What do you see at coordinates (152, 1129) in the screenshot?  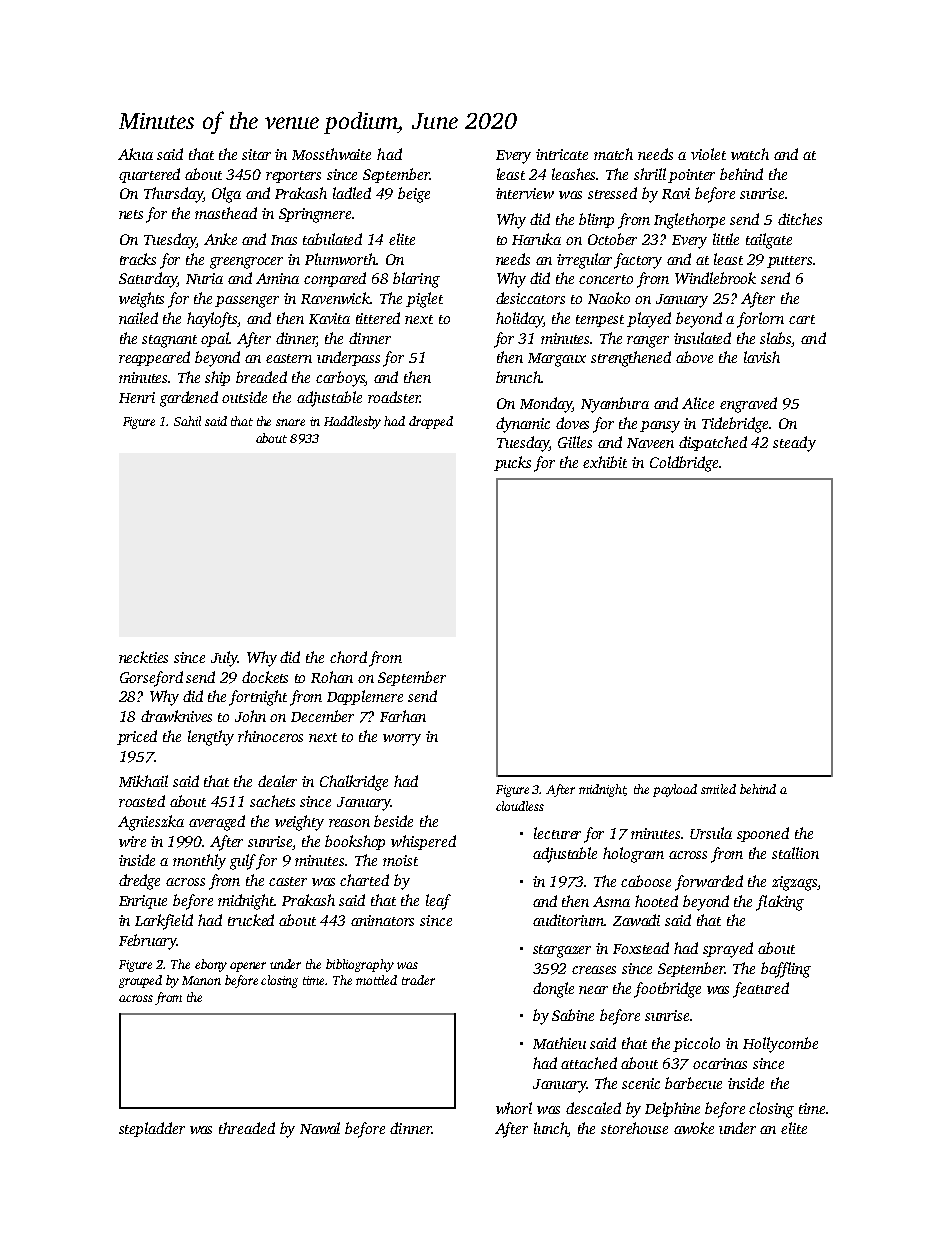 I see `stepladder` at bounding box center [152, 1129].
